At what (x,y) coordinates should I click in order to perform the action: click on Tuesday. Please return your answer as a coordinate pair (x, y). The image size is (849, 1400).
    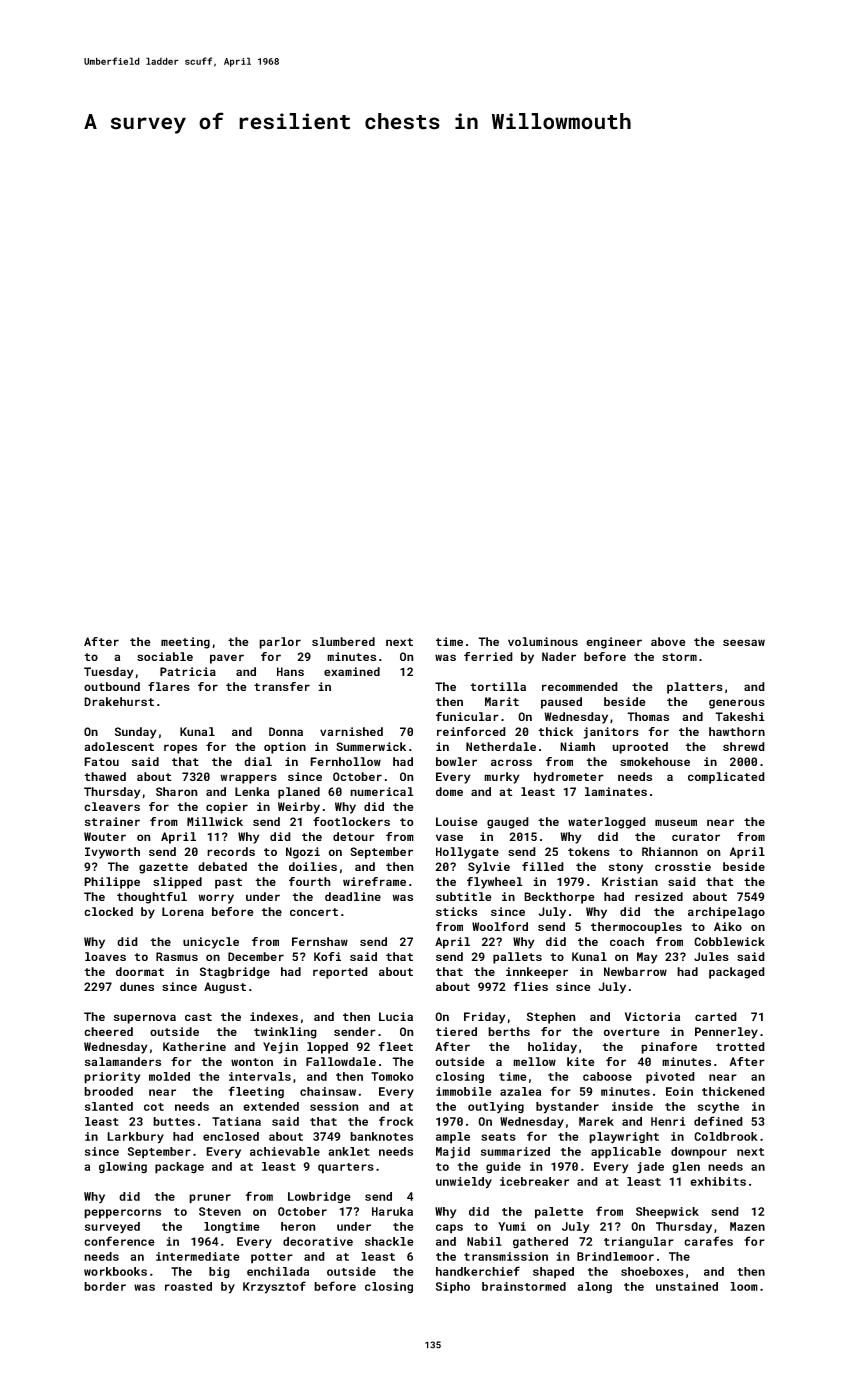
    Looking at the image, I should click on (109, 673).
